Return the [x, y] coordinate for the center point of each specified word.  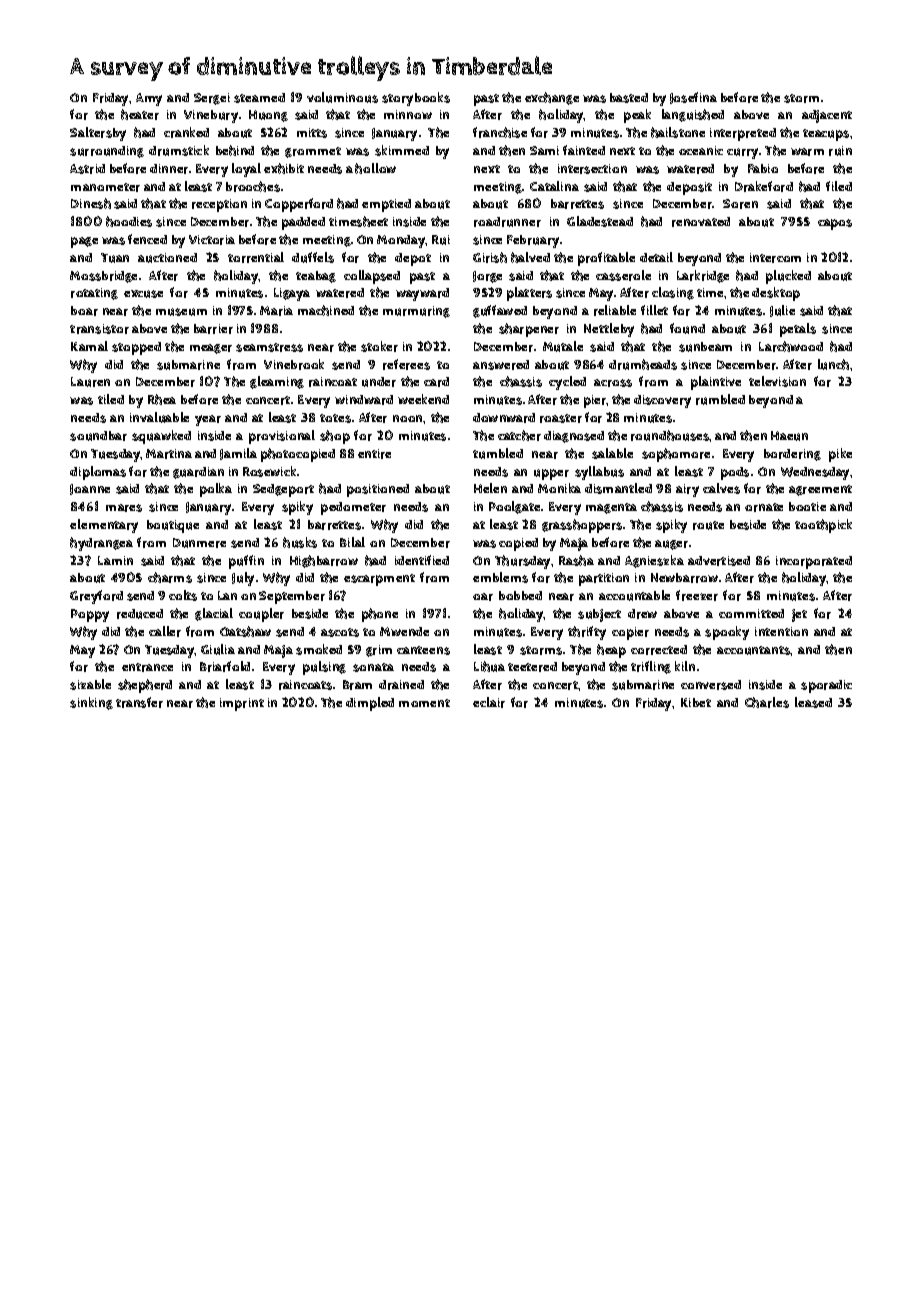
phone [380, 615]
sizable [90, 684]
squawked [161, 437]
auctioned [167, 258]
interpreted [743, 134]
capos [835, 224]
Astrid [87, 169]
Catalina [554, 186]
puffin [246, 562]
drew [642, 614]
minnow [408, 114]
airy [687, 490]
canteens [423, 650]
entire [374, 454]
